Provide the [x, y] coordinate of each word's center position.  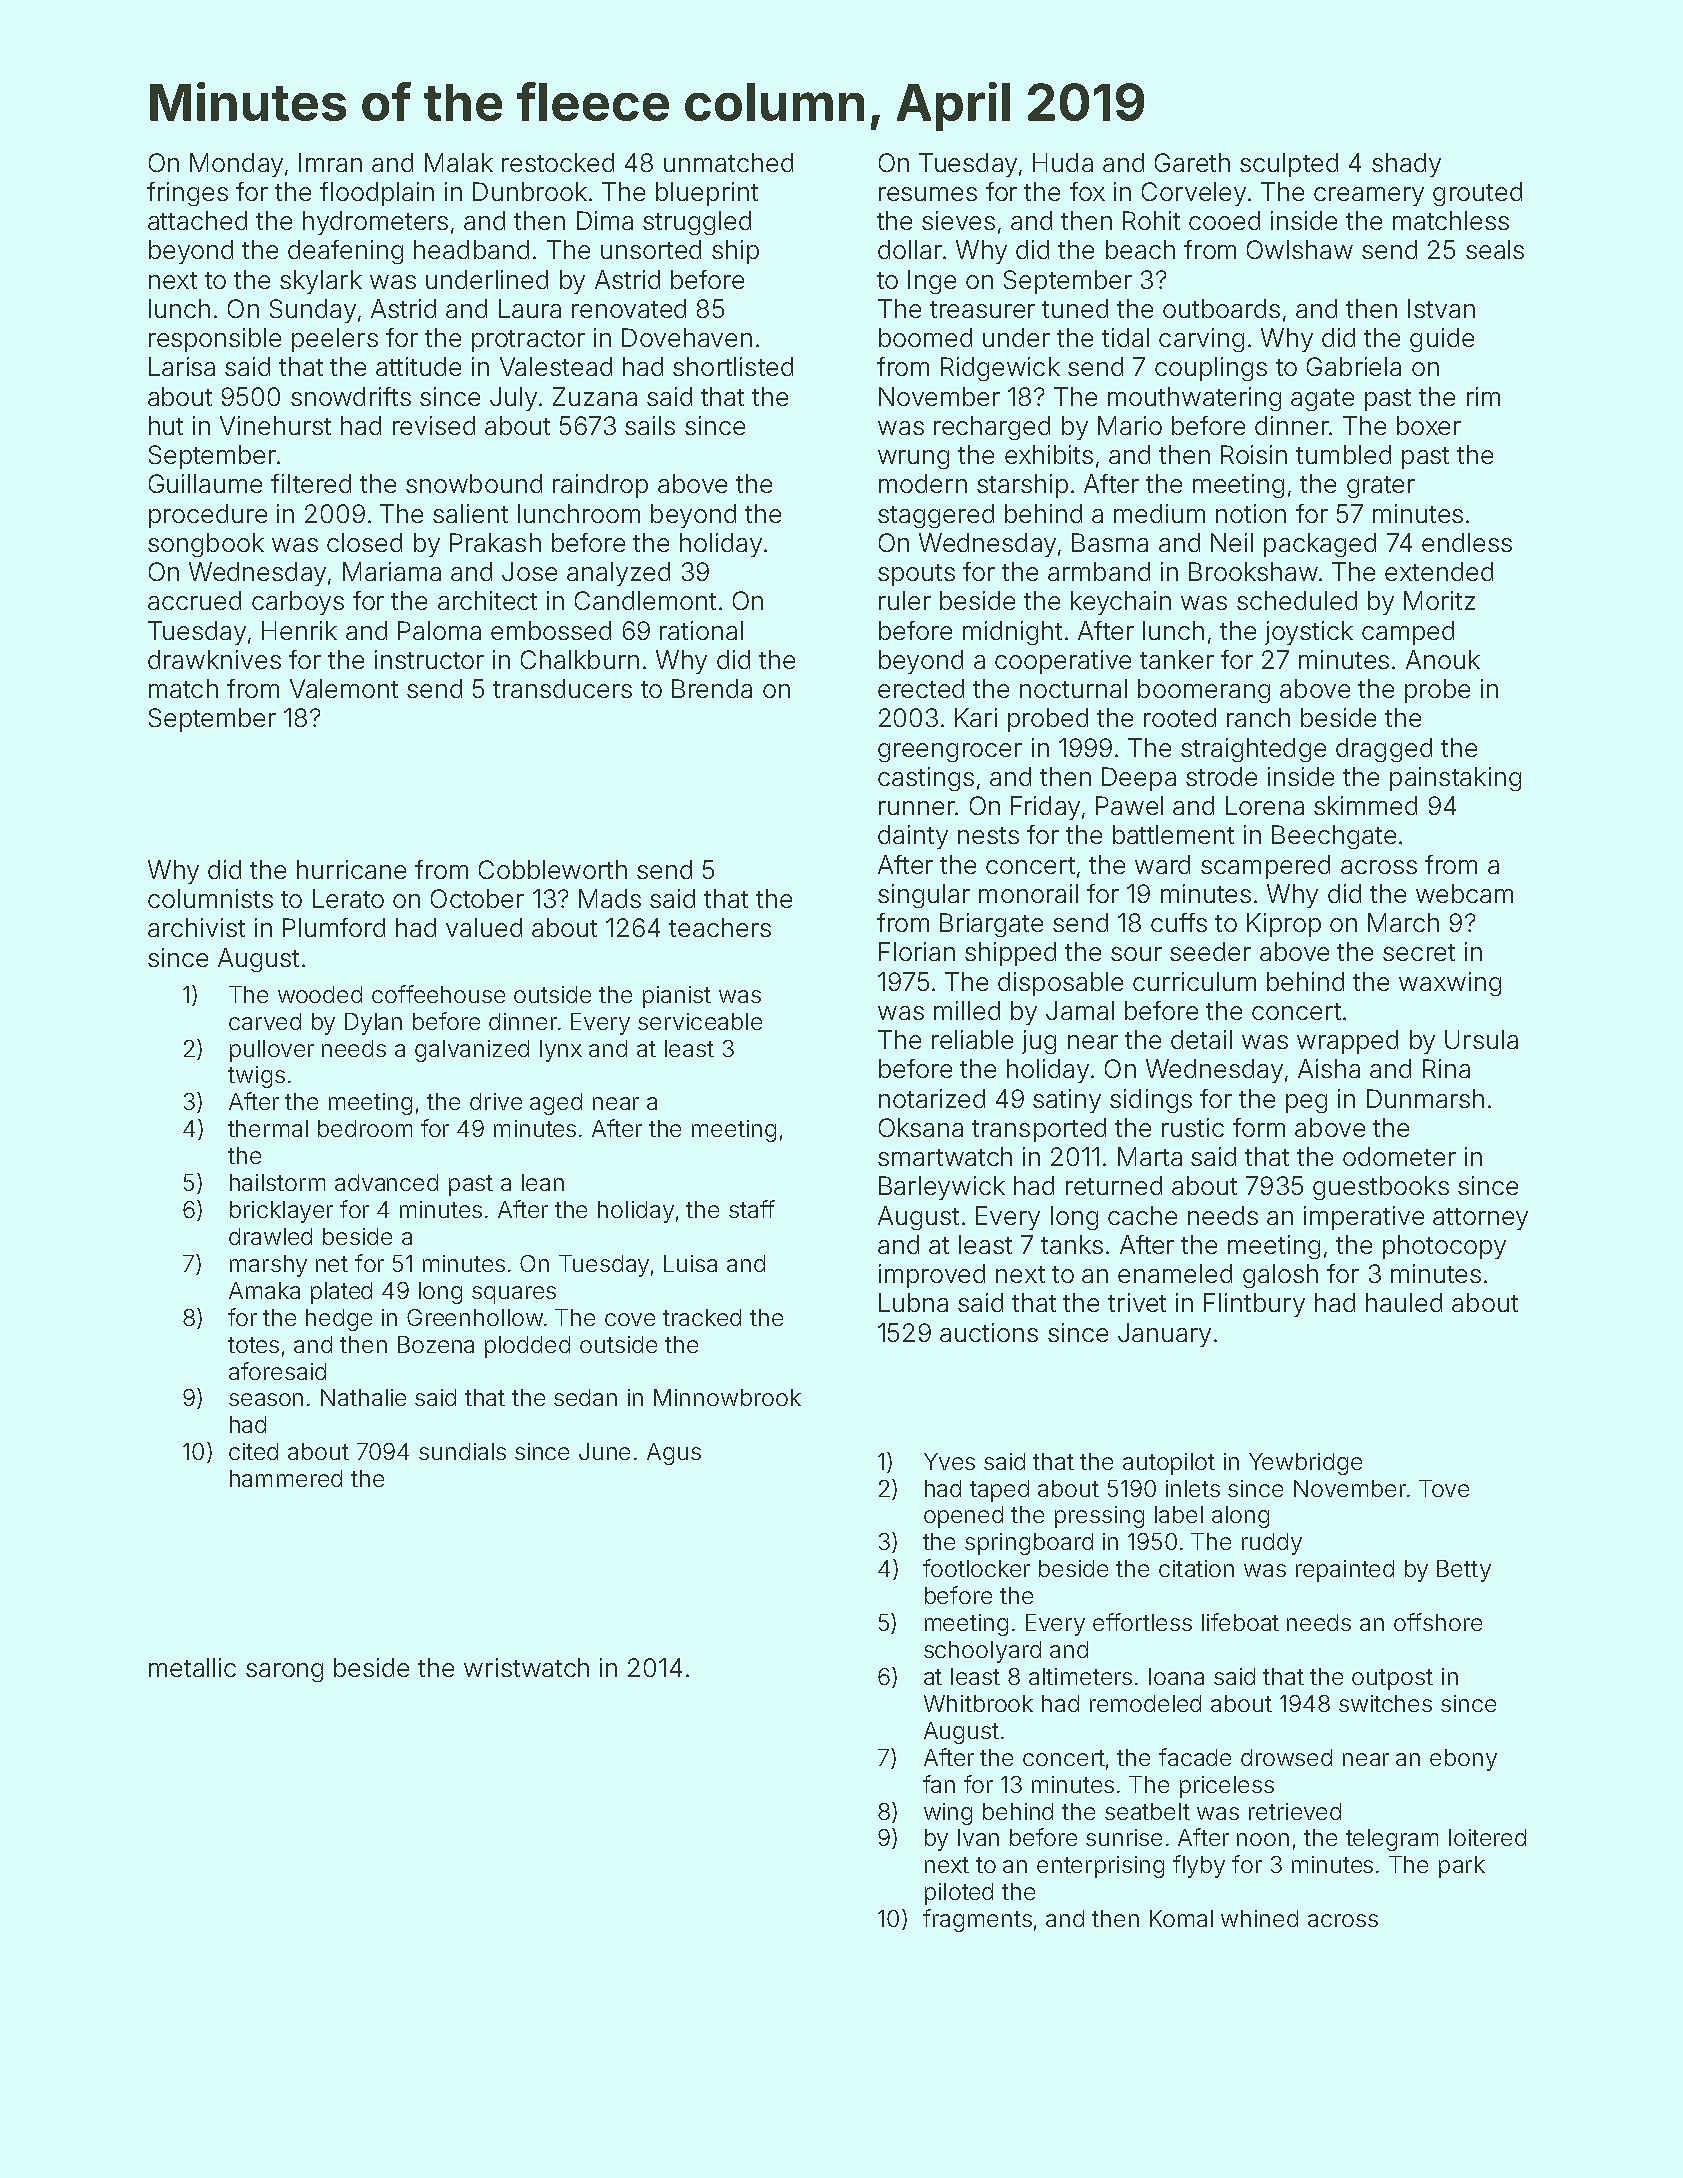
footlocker [976, 1568]
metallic [192, 1667]
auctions [989, 1332]
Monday [236, 165]
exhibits [1049, 454]
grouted [1477, 194]
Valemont [344, 688]
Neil [1232, 542]
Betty [1464, 1571]
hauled [1404, 1302]
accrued [194, 600]
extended [1439, 571]
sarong [284, 1672]
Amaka [264, 1290]
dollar [910, 249]
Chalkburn [580, 659]
